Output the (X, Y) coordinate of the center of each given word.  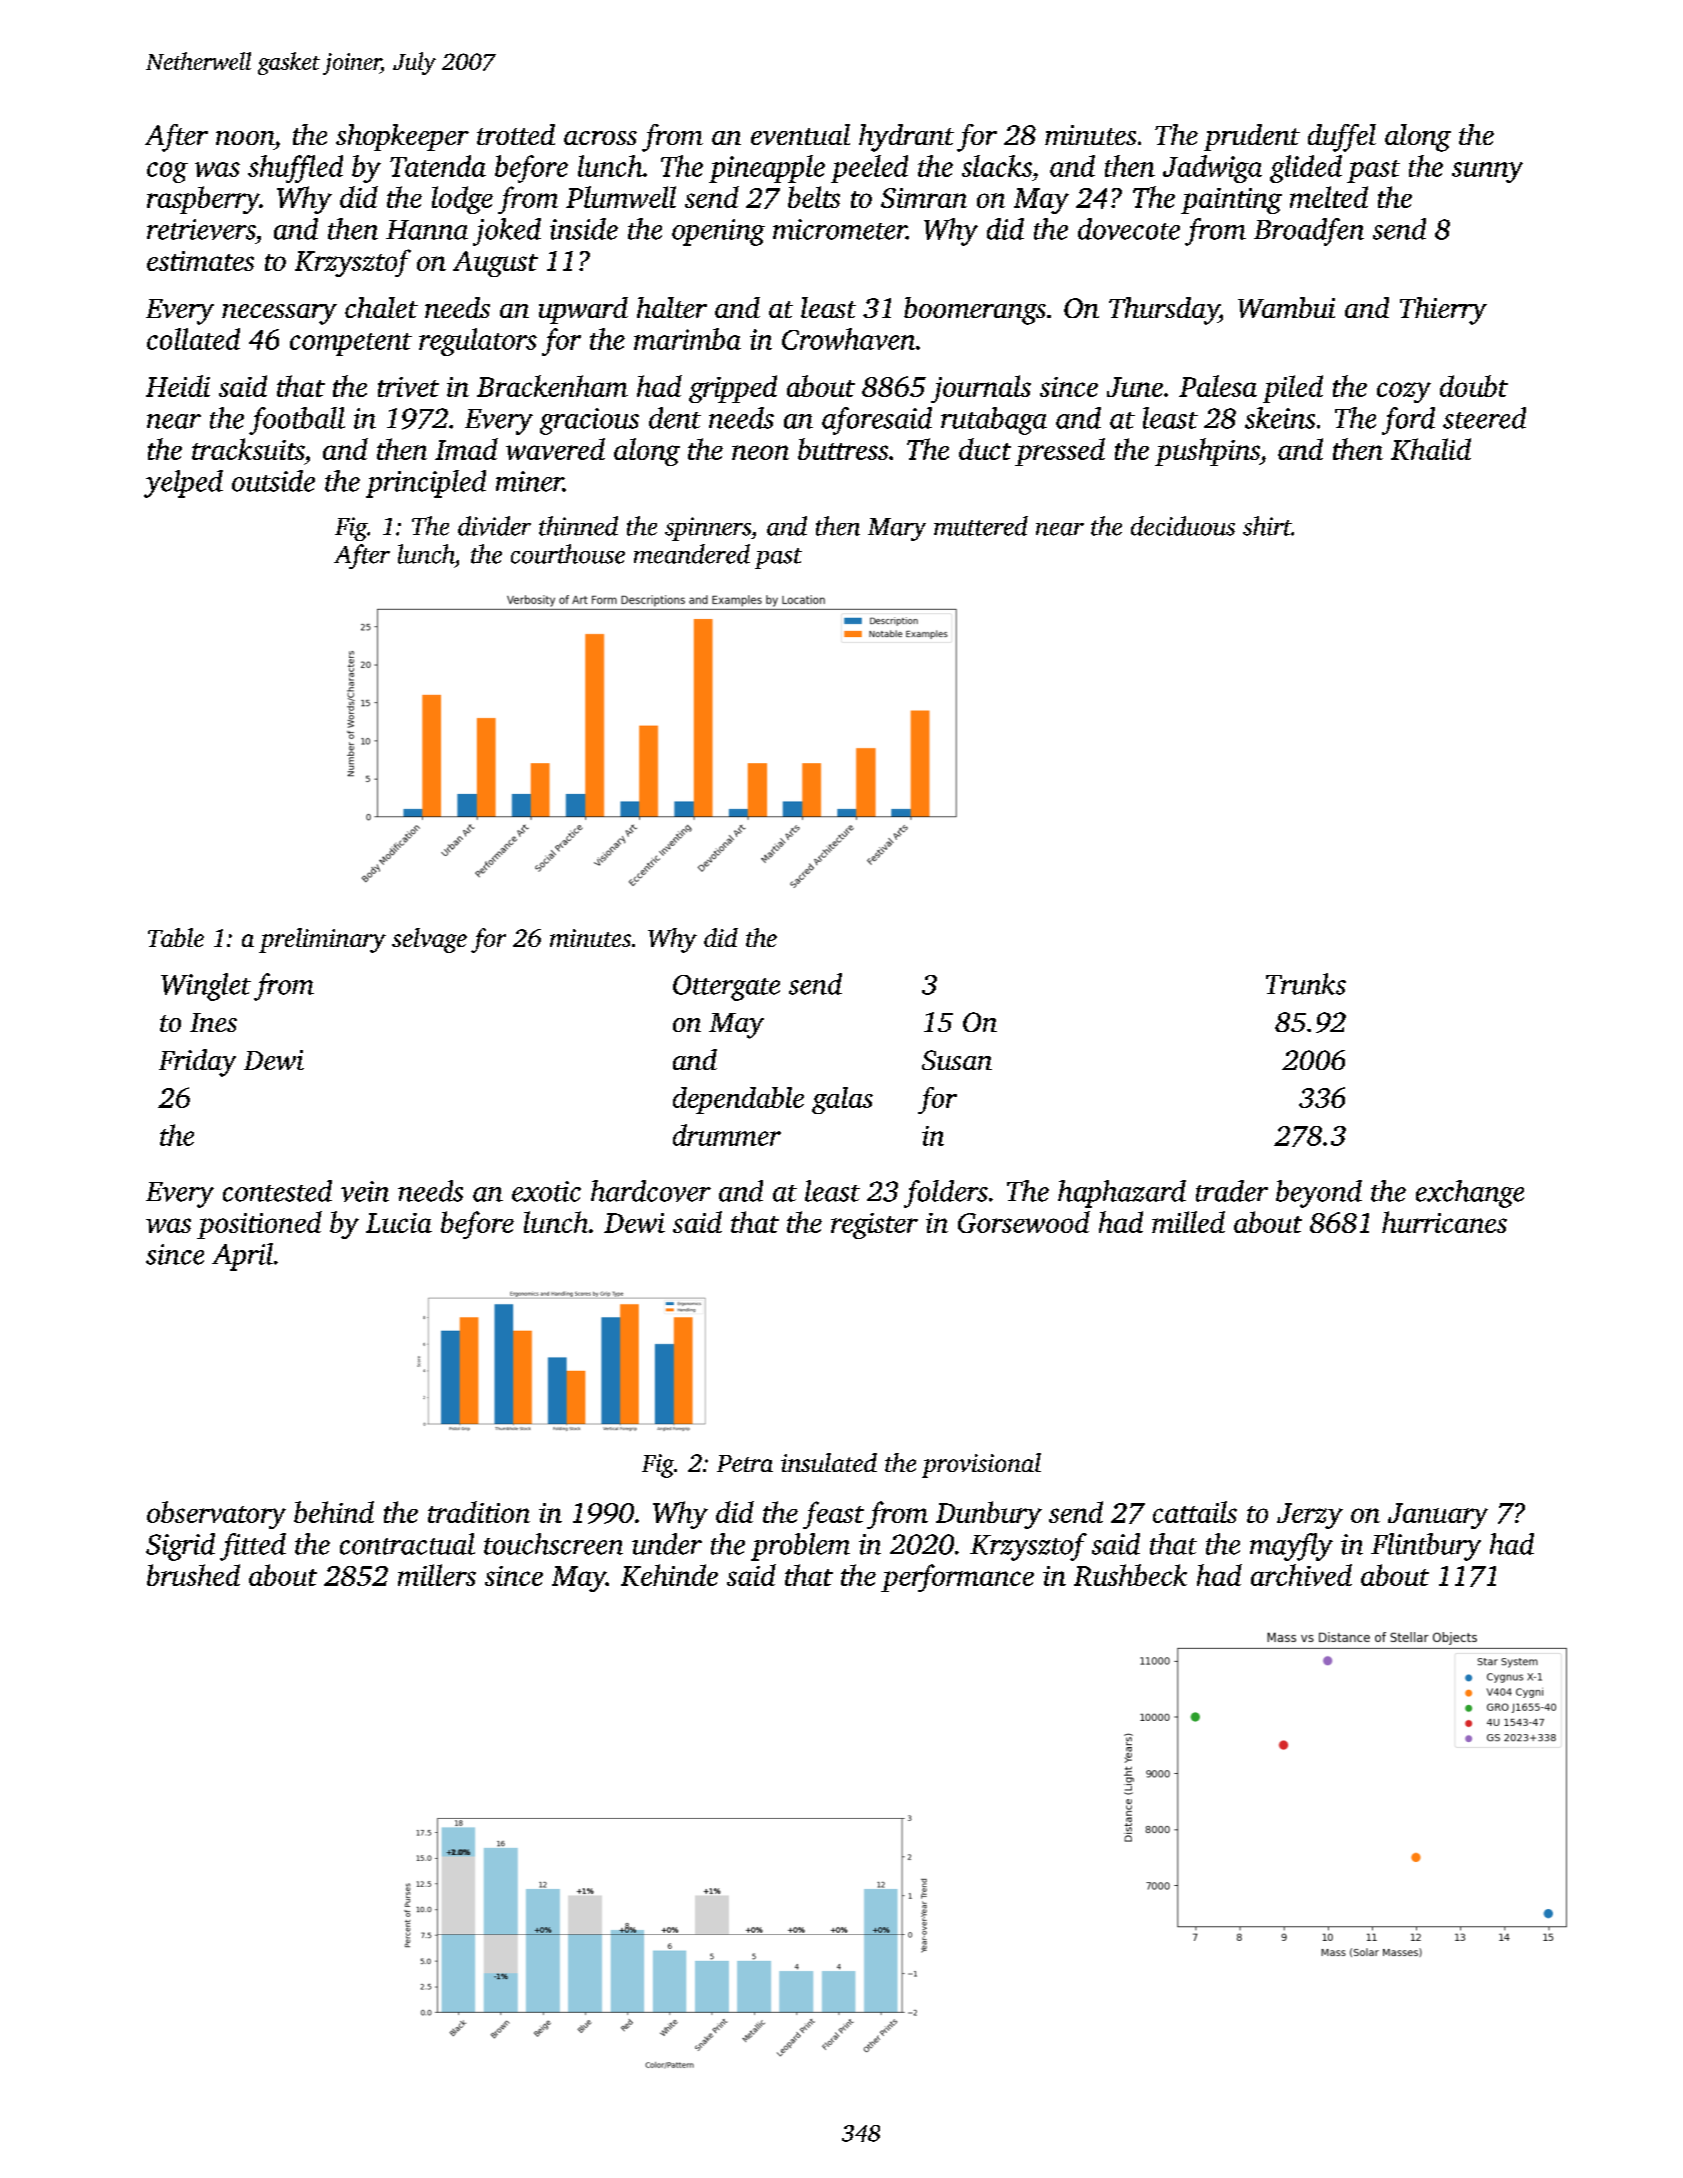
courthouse (568, 554)
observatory (216, 1515)
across (600, 138)
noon (245, 138)
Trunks (1306, 984)
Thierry (1443, 311)
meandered (692, 554)
